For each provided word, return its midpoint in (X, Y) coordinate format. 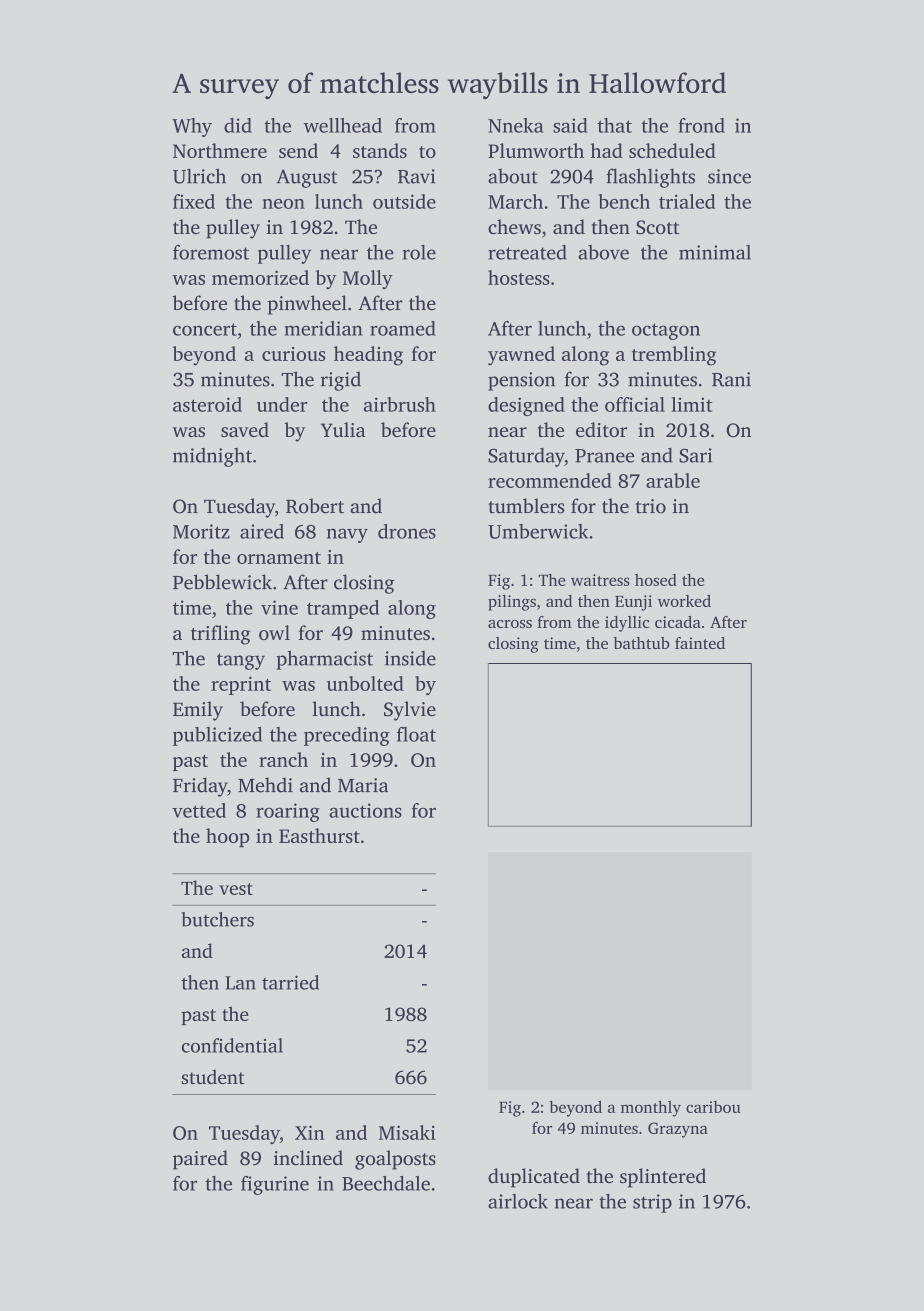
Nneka (515, 125)
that (614, 125)
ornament (279, 558)
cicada (678, 622)
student (213, 1077)
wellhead (343, 125)
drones (407, 531)
